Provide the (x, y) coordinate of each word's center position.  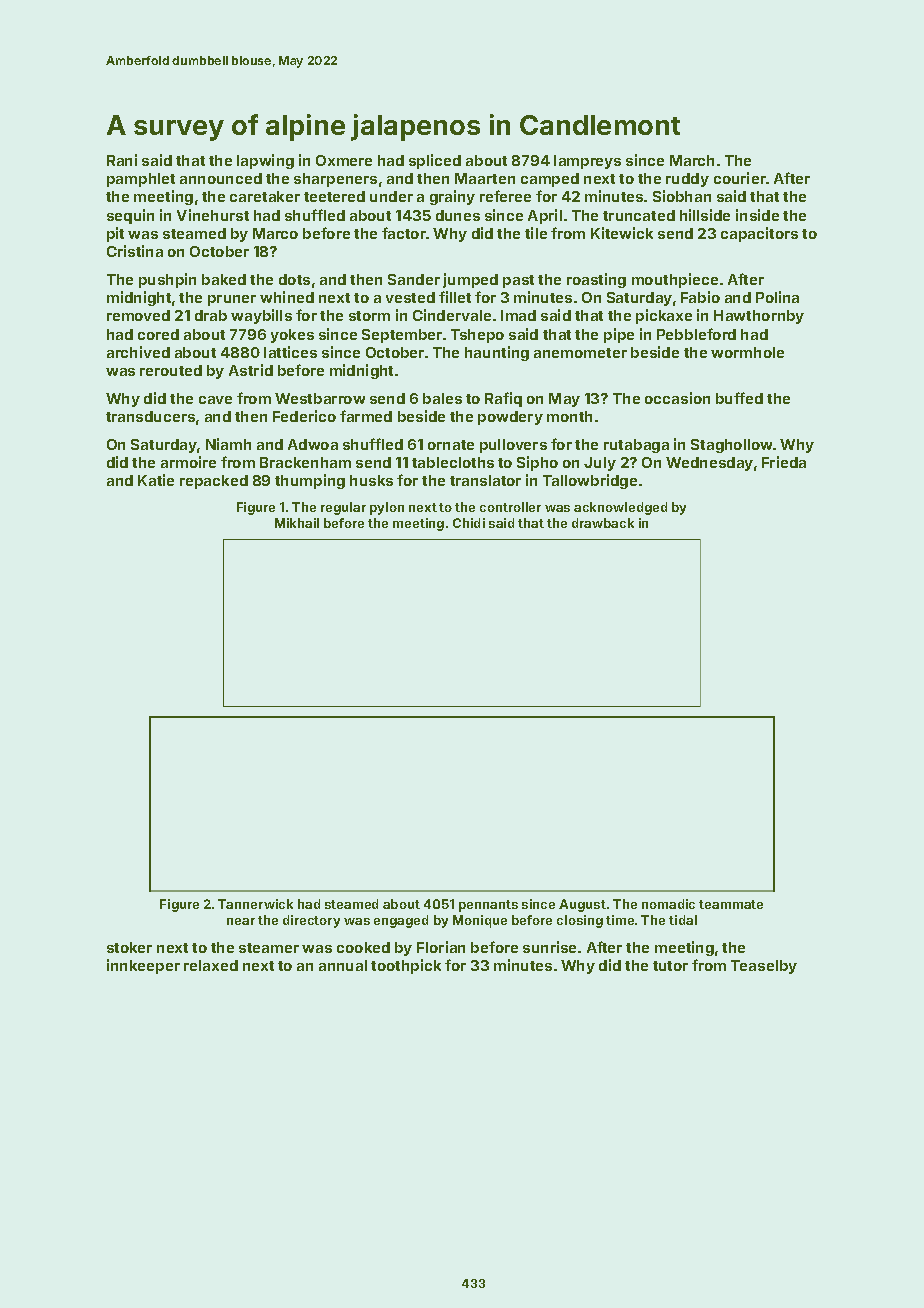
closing (580, 921)
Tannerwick (255, 904)
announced (221, 178)
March (692, 160)
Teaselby (764, 967)
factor (404, 233)
